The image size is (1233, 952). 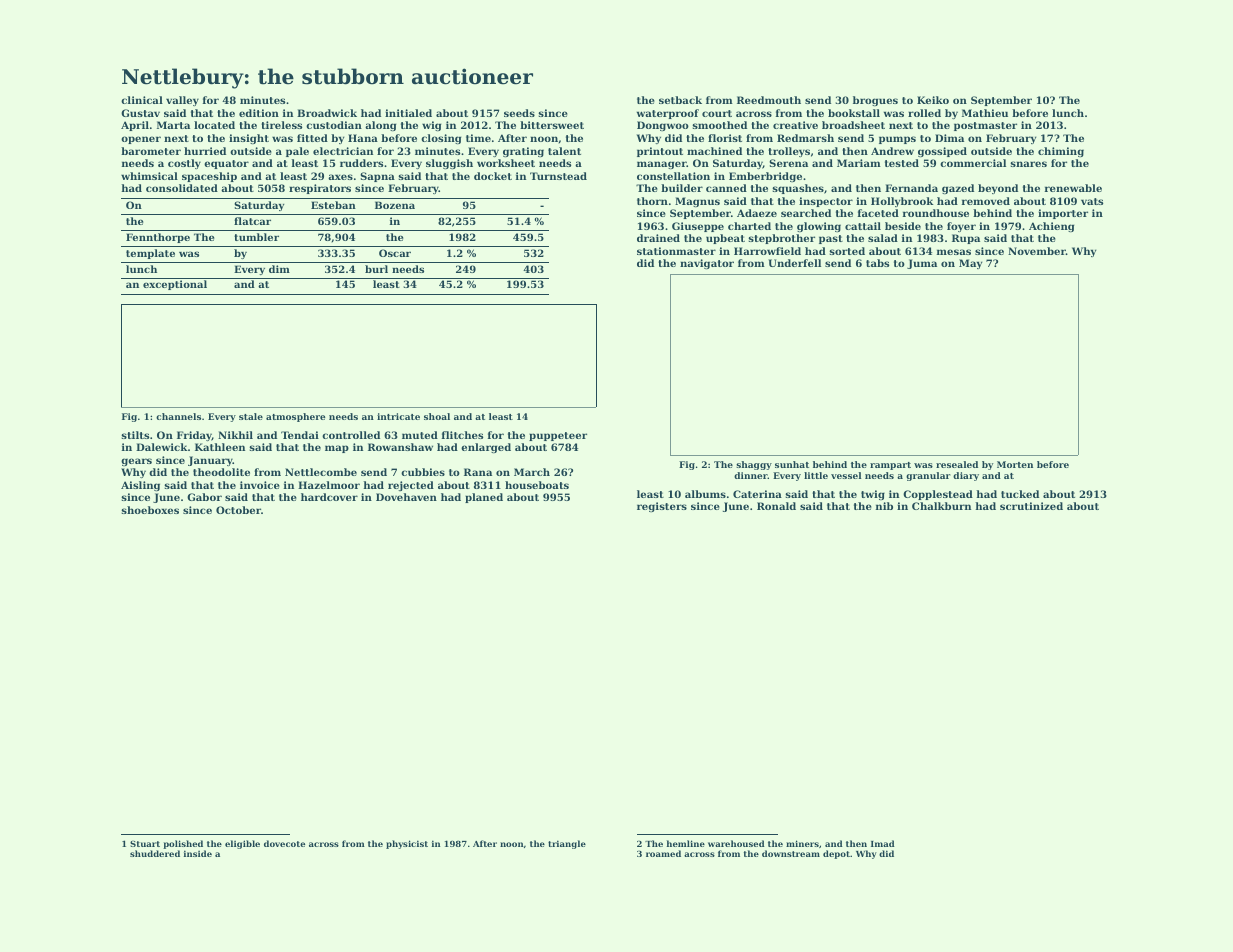 What do you see at coordinates (1073, 188) in the screenshot?
I see `renewable` at bounding box center [1073, 188].
